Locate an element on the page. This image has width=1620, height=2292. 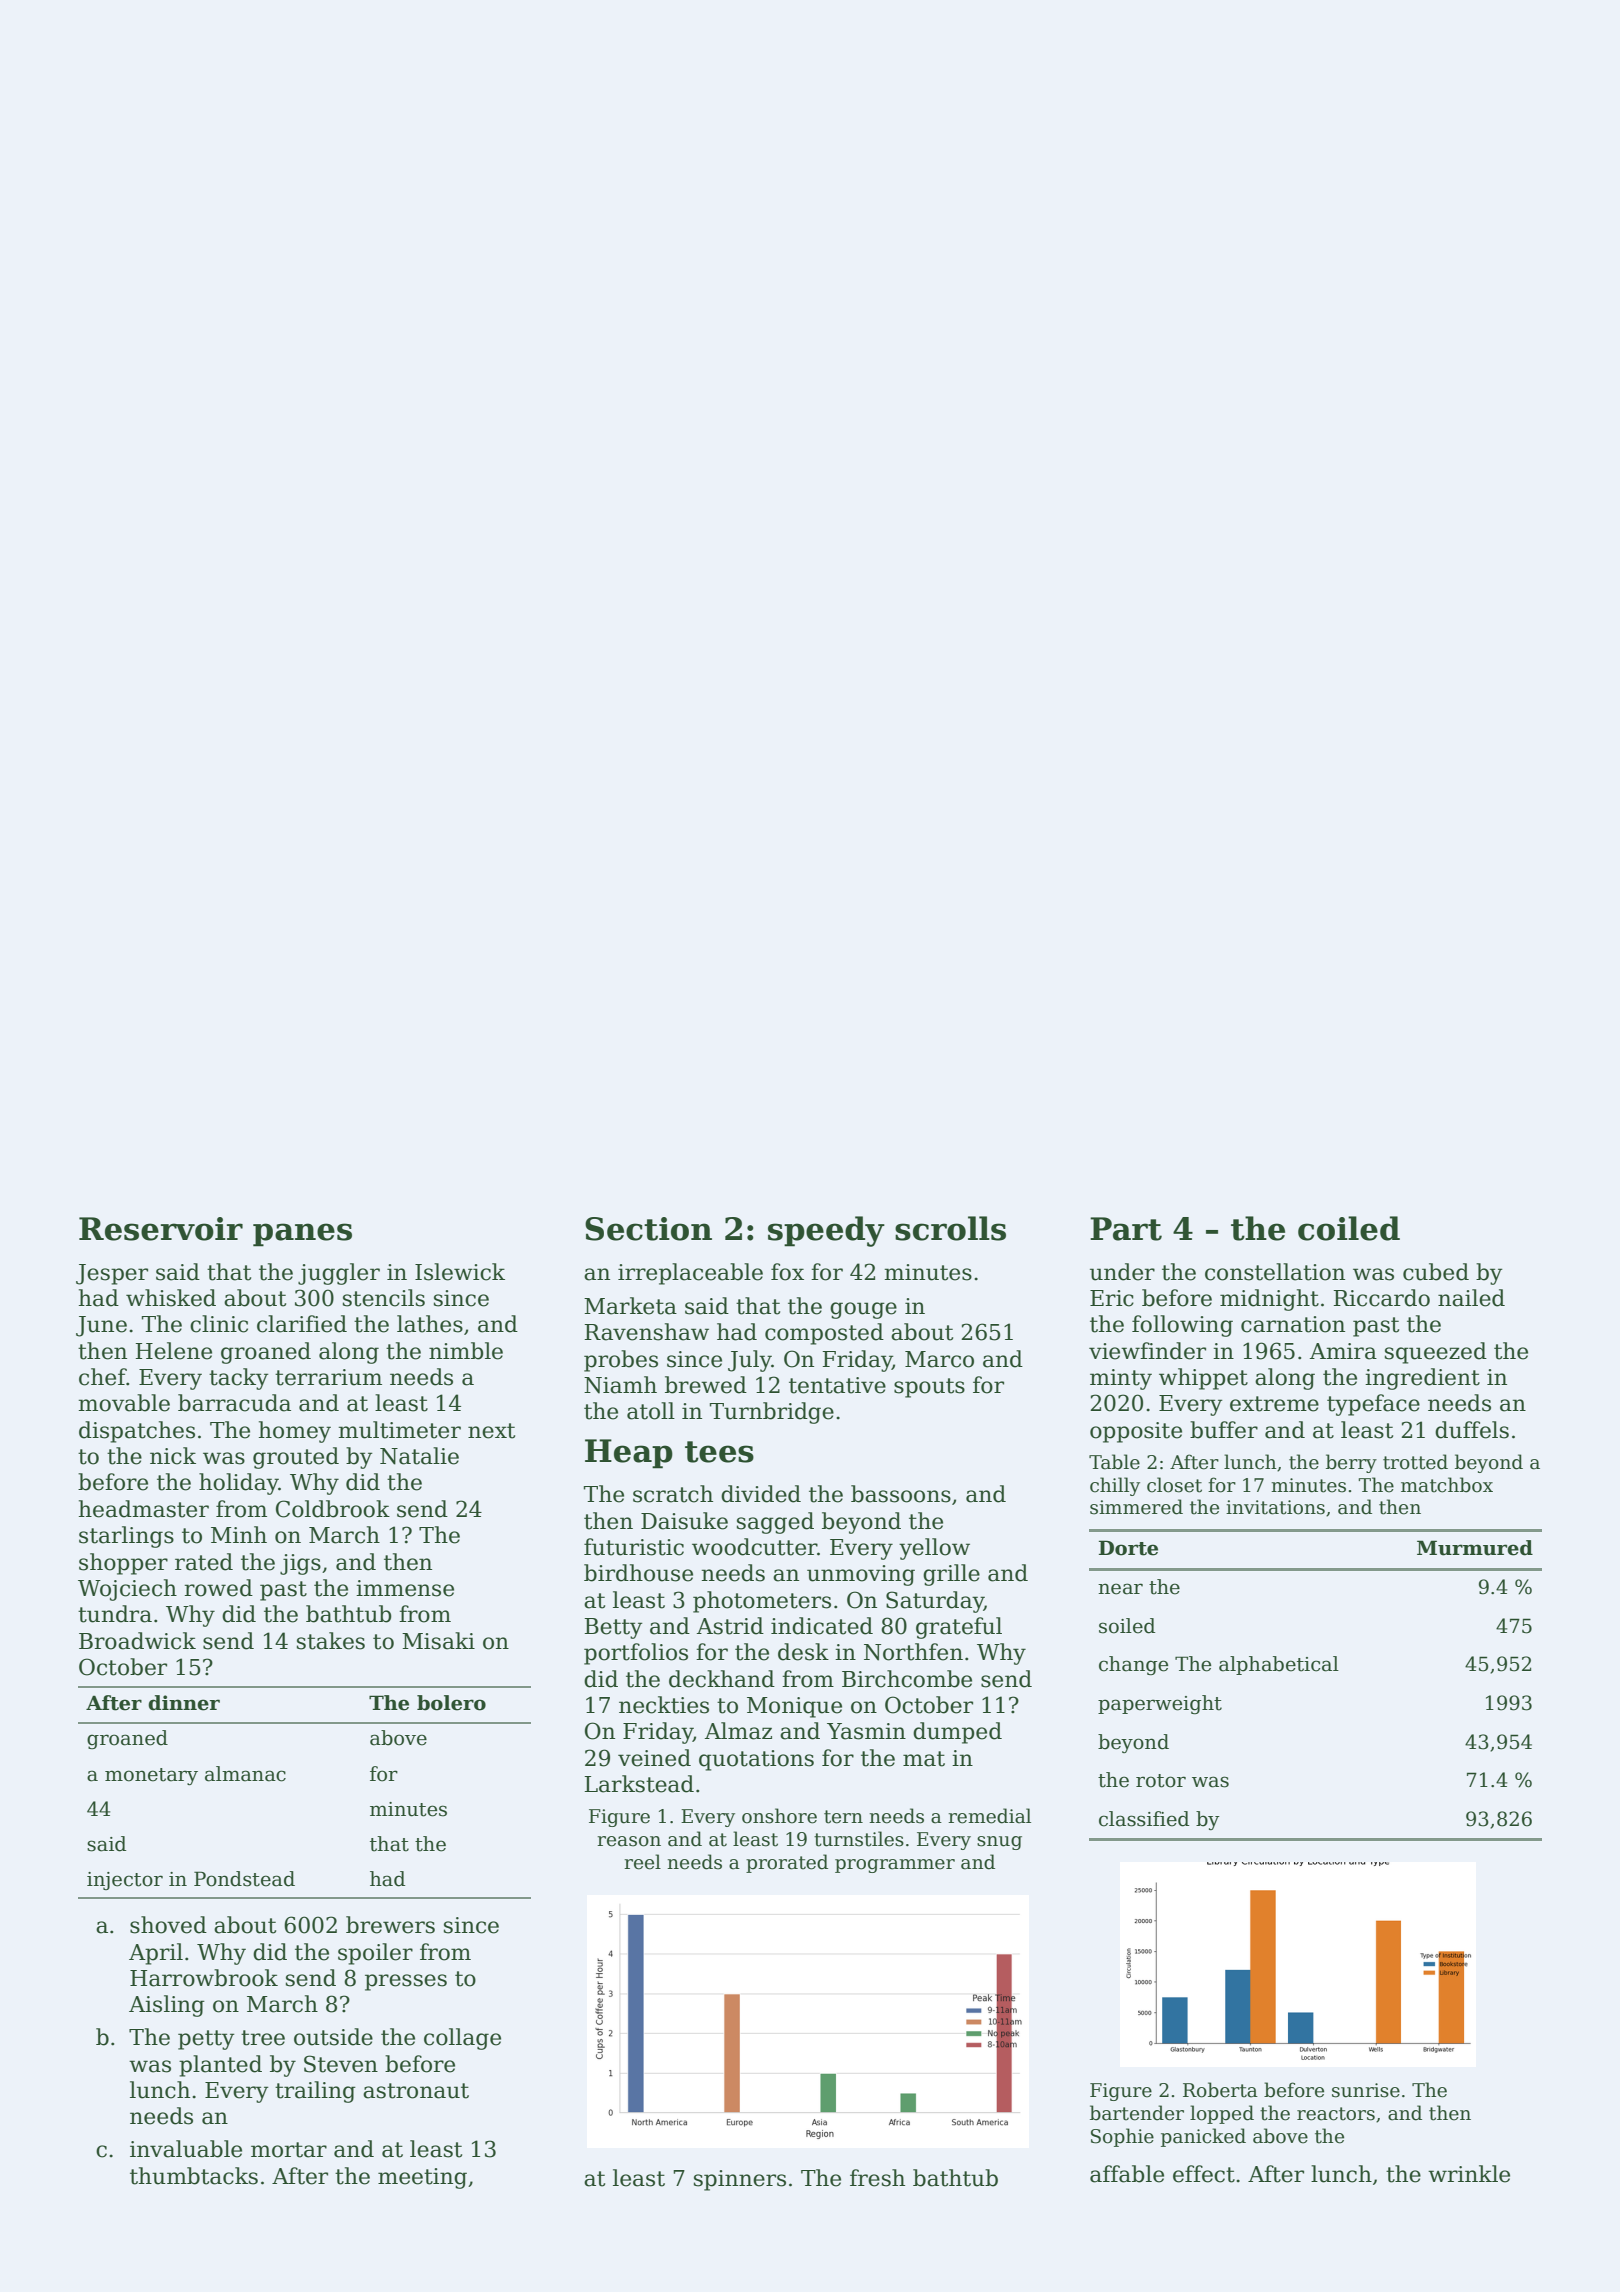
dumped is located at coordinates (957, 1733).
